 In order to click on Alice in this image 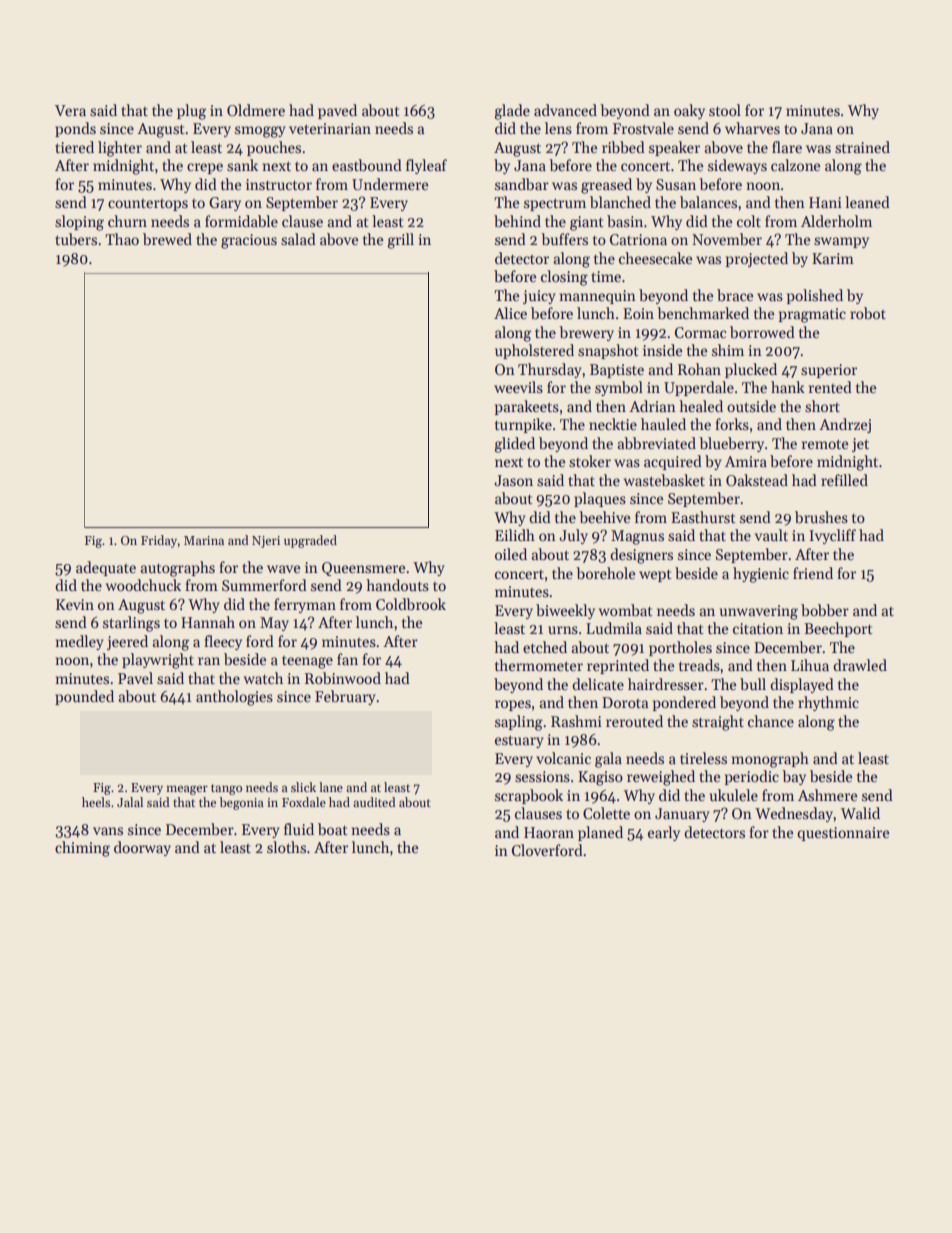, I will do `click(510, 313)`.
